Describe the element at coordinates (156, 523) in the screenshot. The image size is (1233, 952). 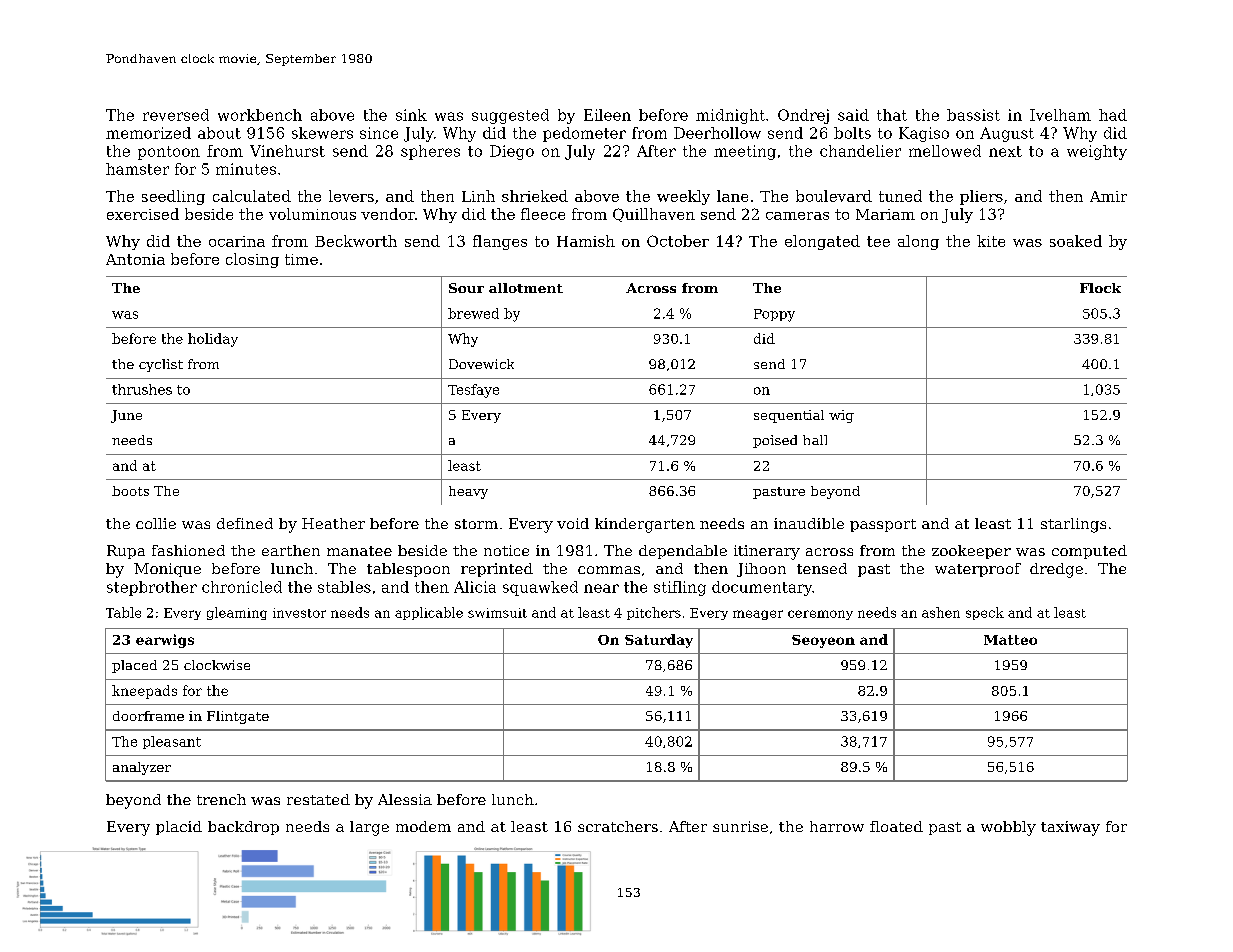
I see `collie` at that location.
